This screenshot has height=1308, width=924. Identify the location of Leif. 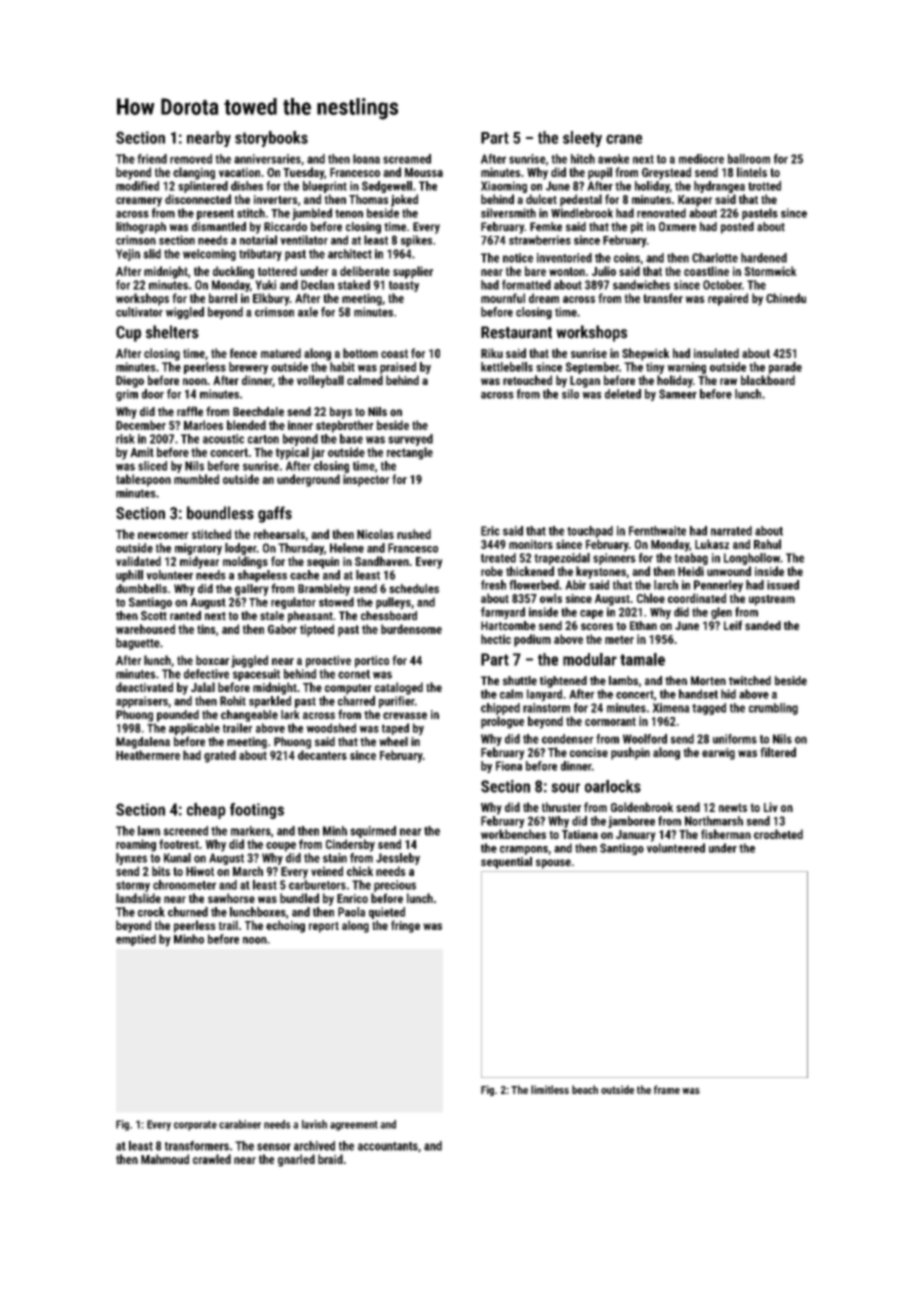
(733, 625).
